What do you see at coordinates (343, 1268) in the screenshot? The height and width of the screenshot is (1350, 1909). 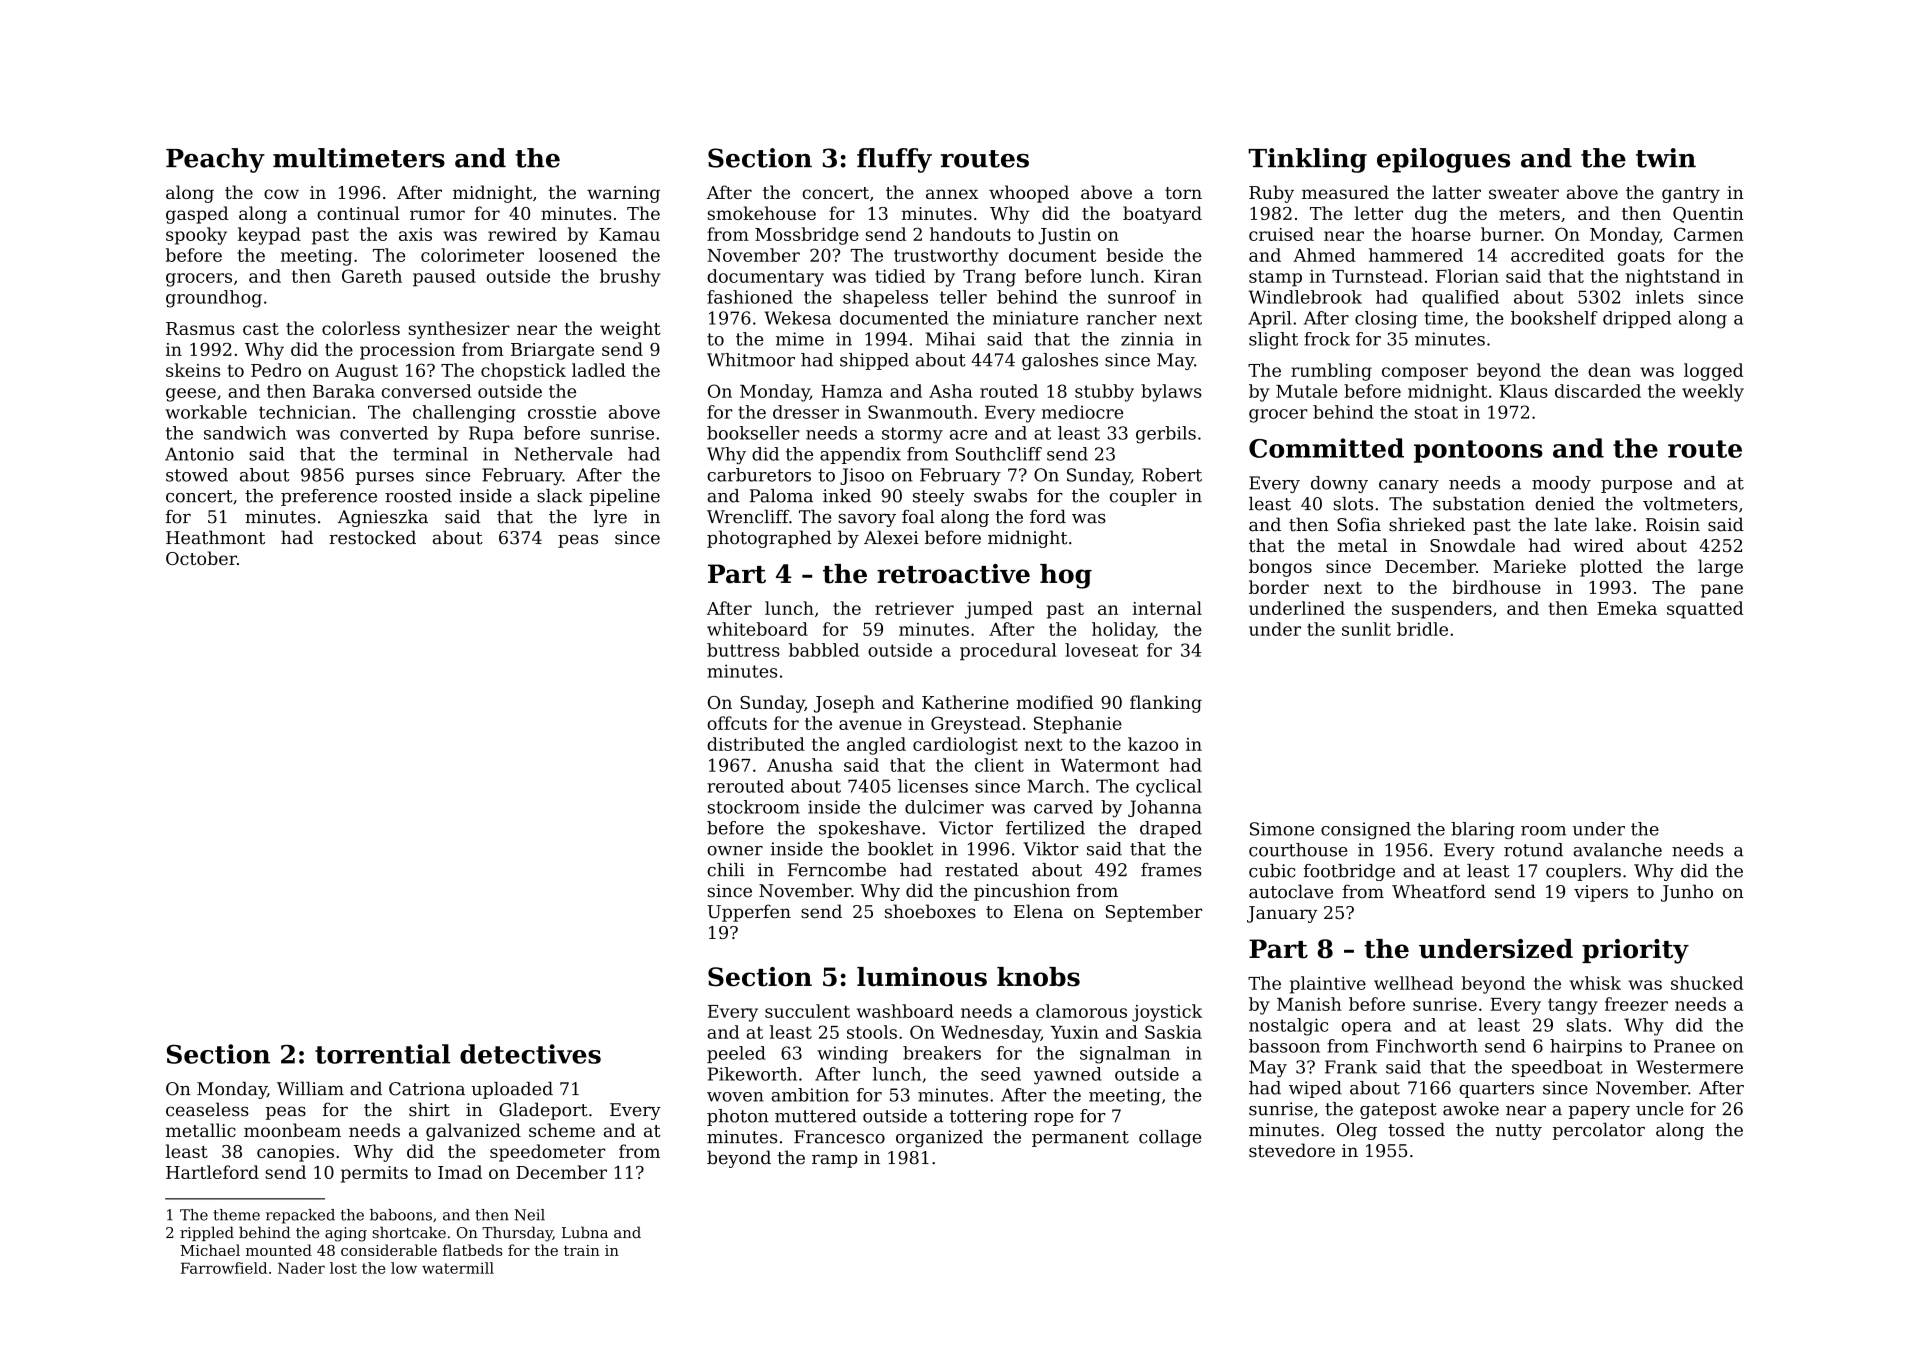 I see `lost` at bounding box center [343, 1268].
